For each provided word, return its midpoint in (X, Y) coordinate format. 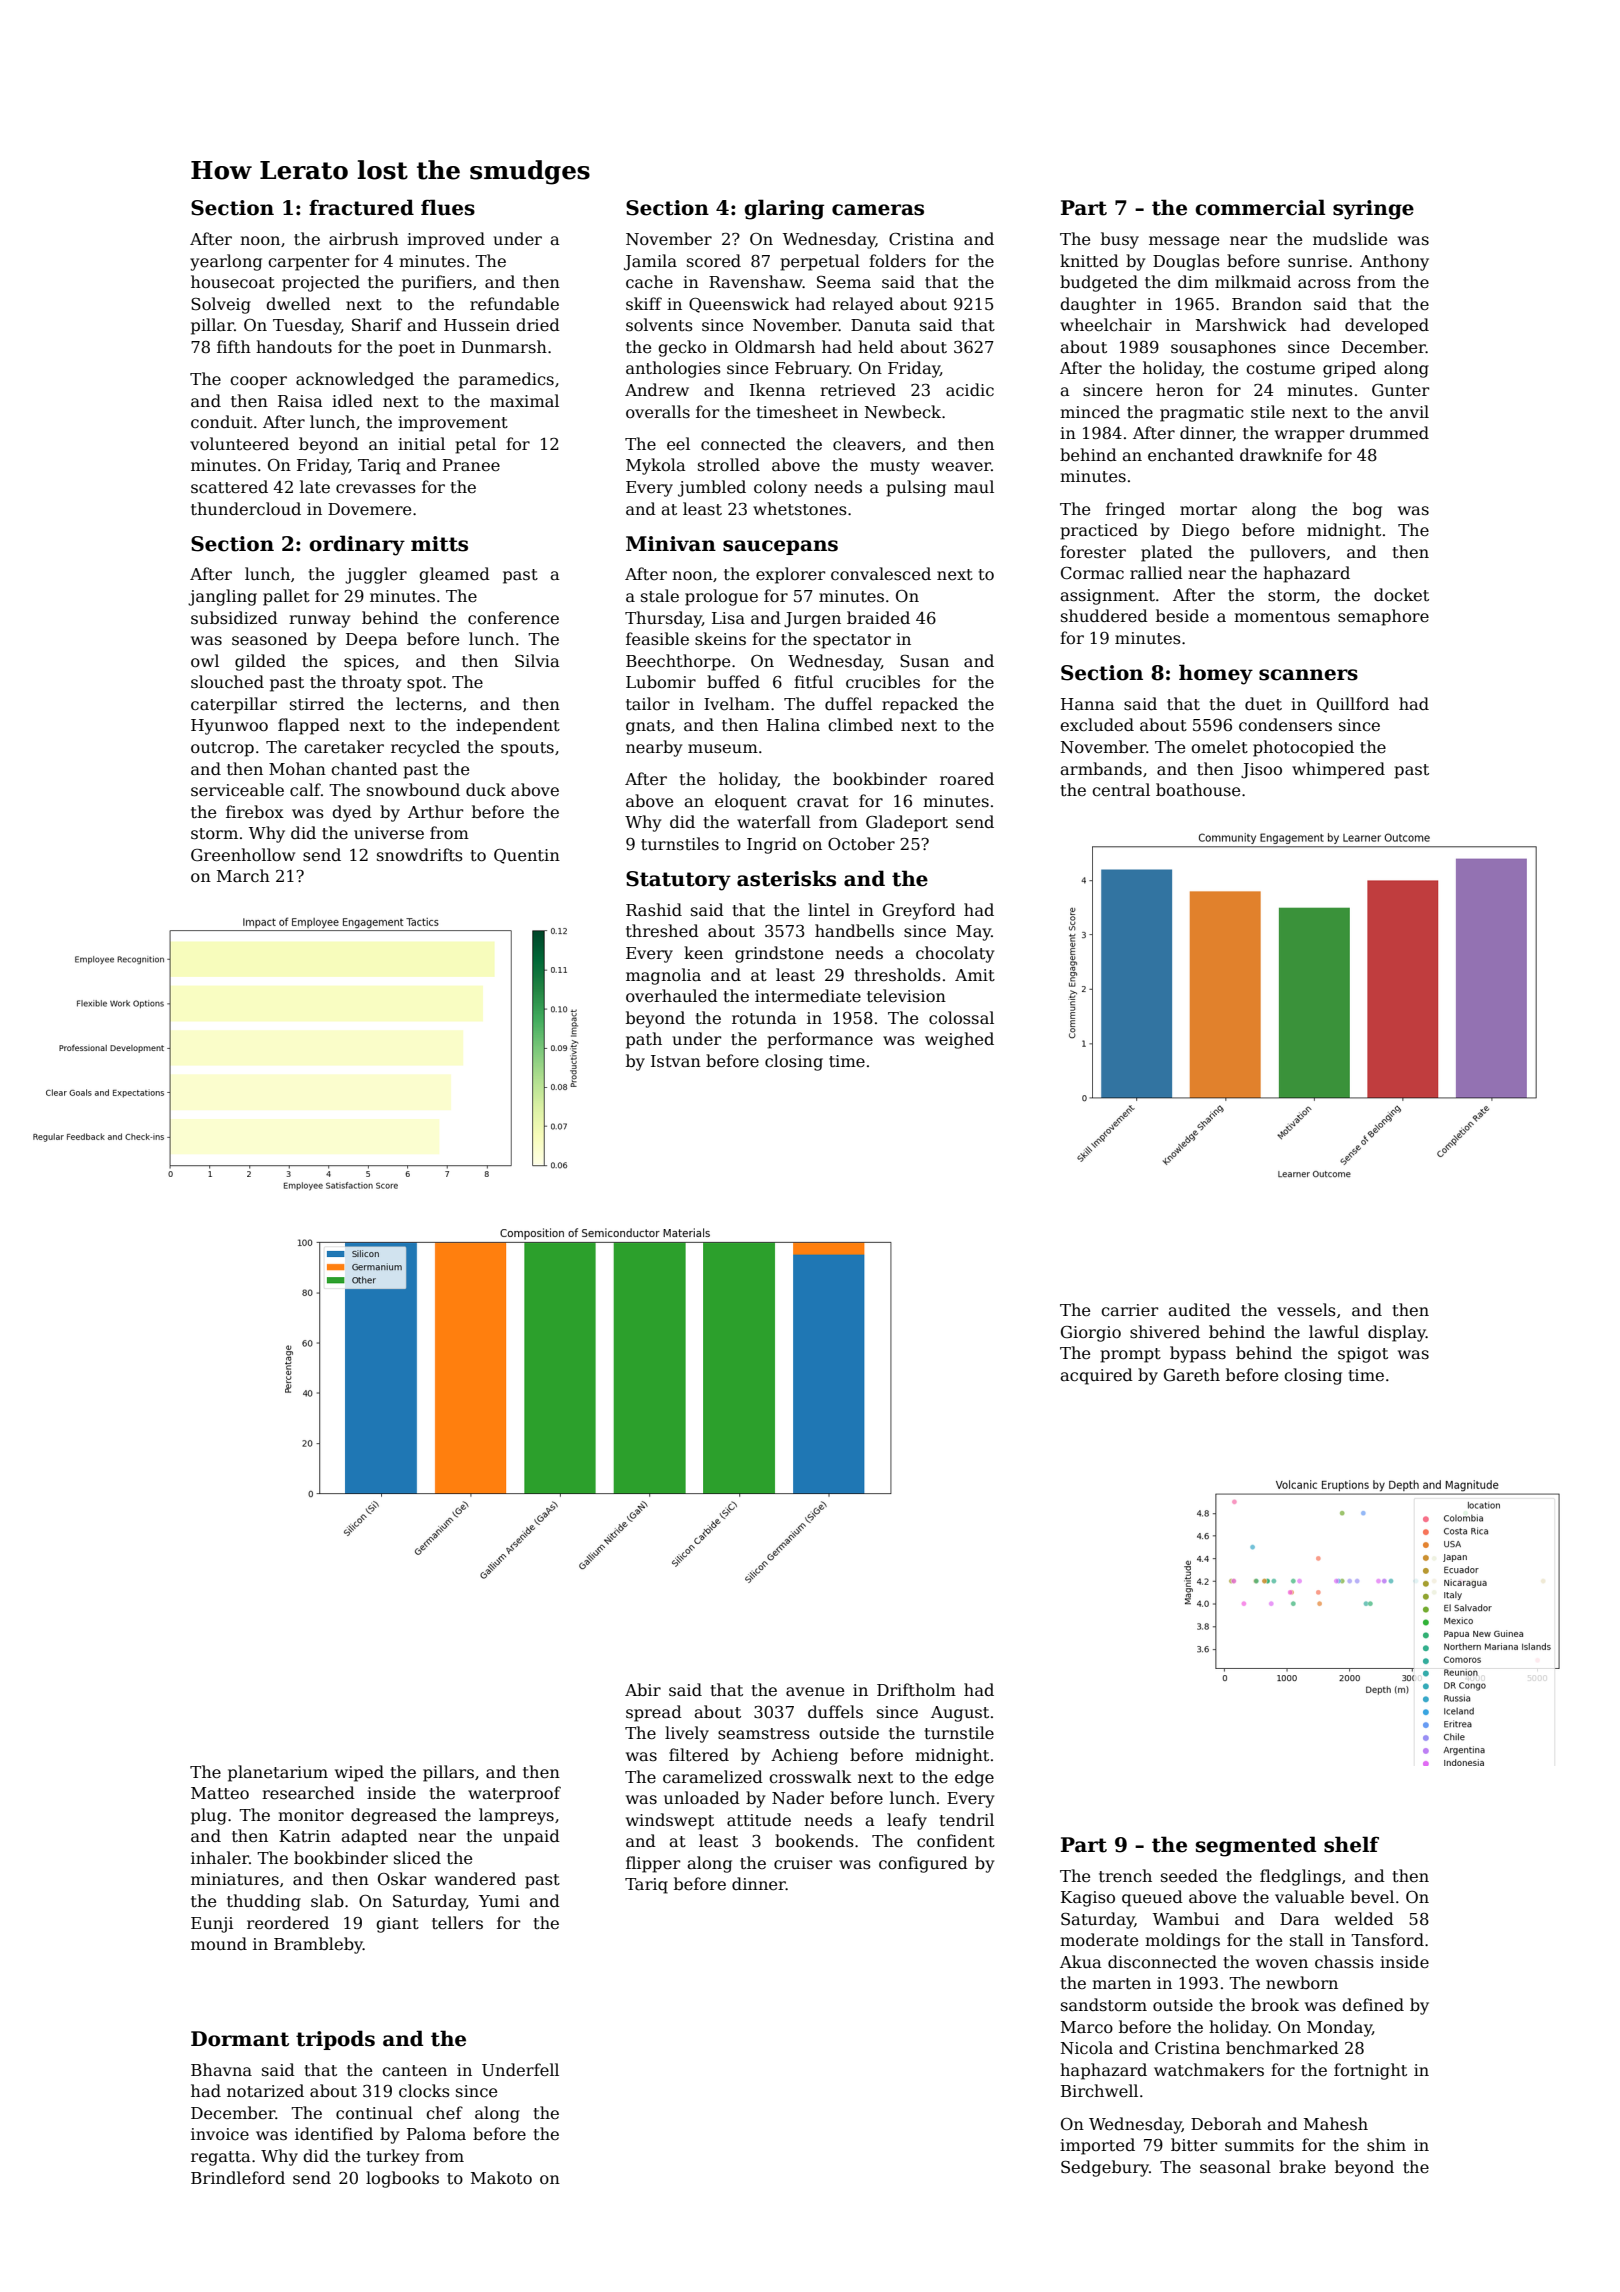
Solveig (221, 305)
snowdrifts (420, 855)
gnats (648, 727)
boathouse (1198, 790)
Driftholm (916, 1690)
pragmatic (1201, 414)
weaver (961, 467)
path (644, 1040)
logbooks (402, 2179)
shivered (1165, 1332)
